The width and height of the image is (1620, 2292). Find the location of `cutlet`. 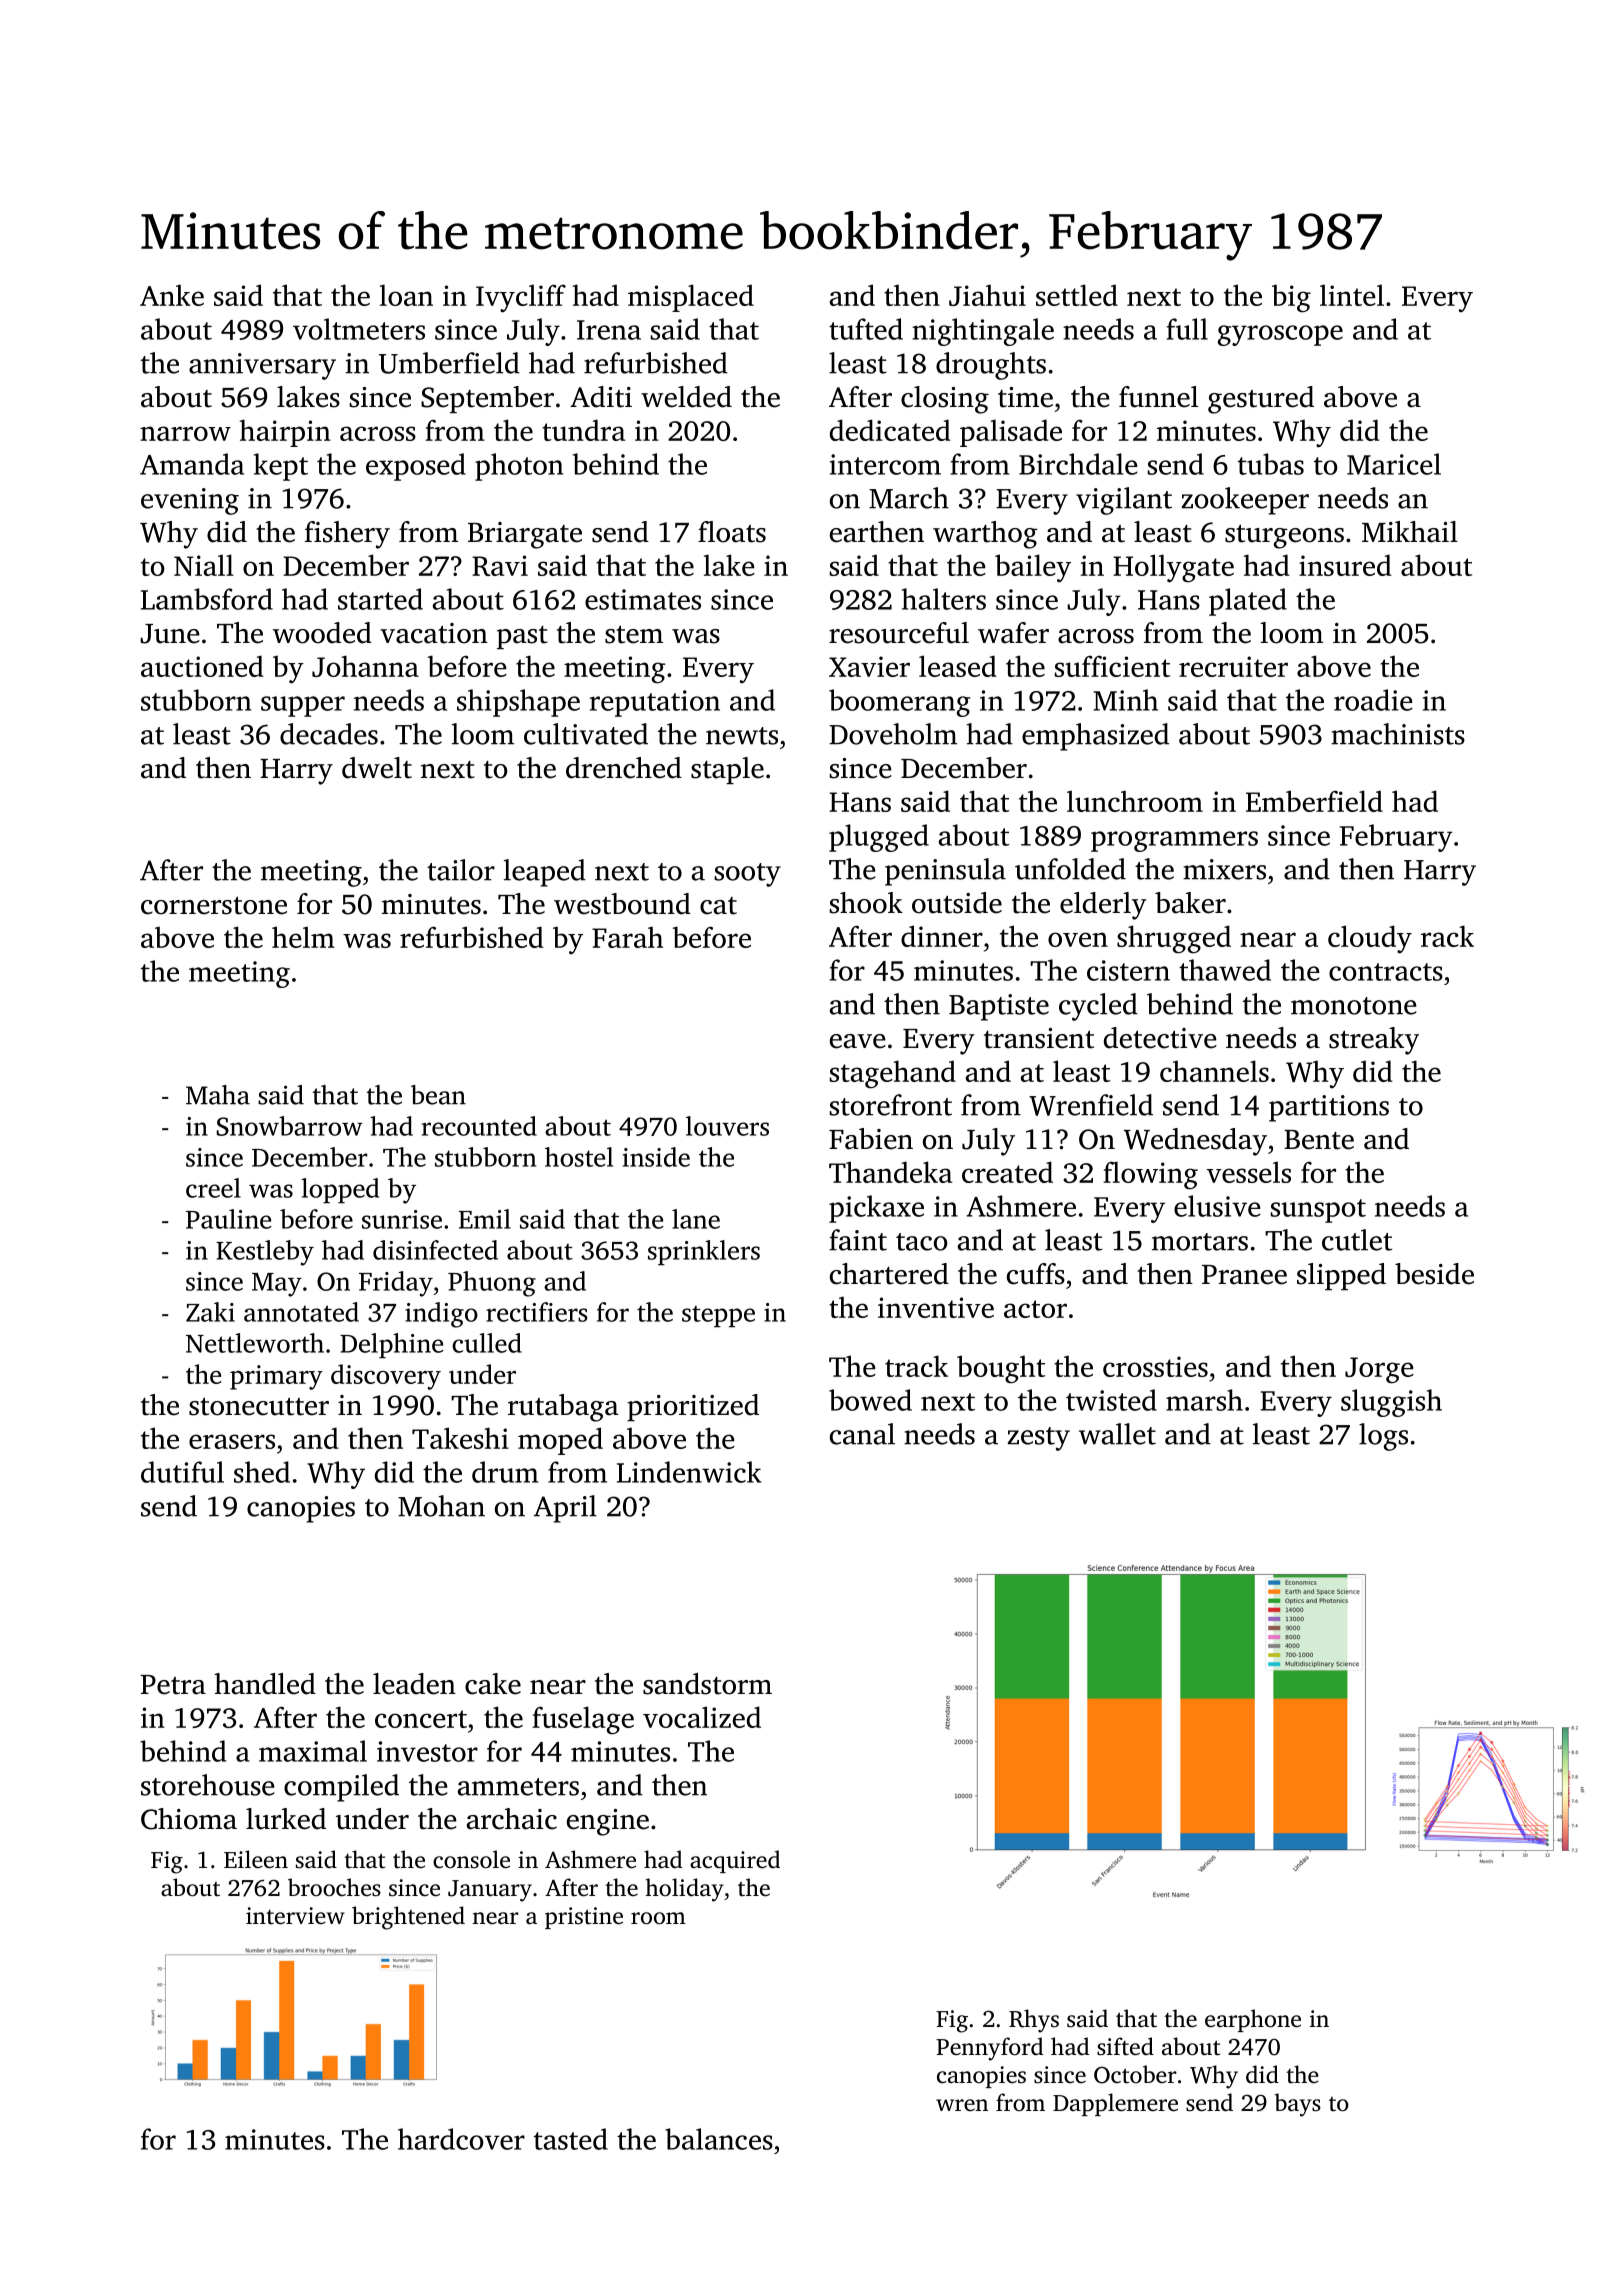

cutlet is located at coordinates (1357, 1240).
